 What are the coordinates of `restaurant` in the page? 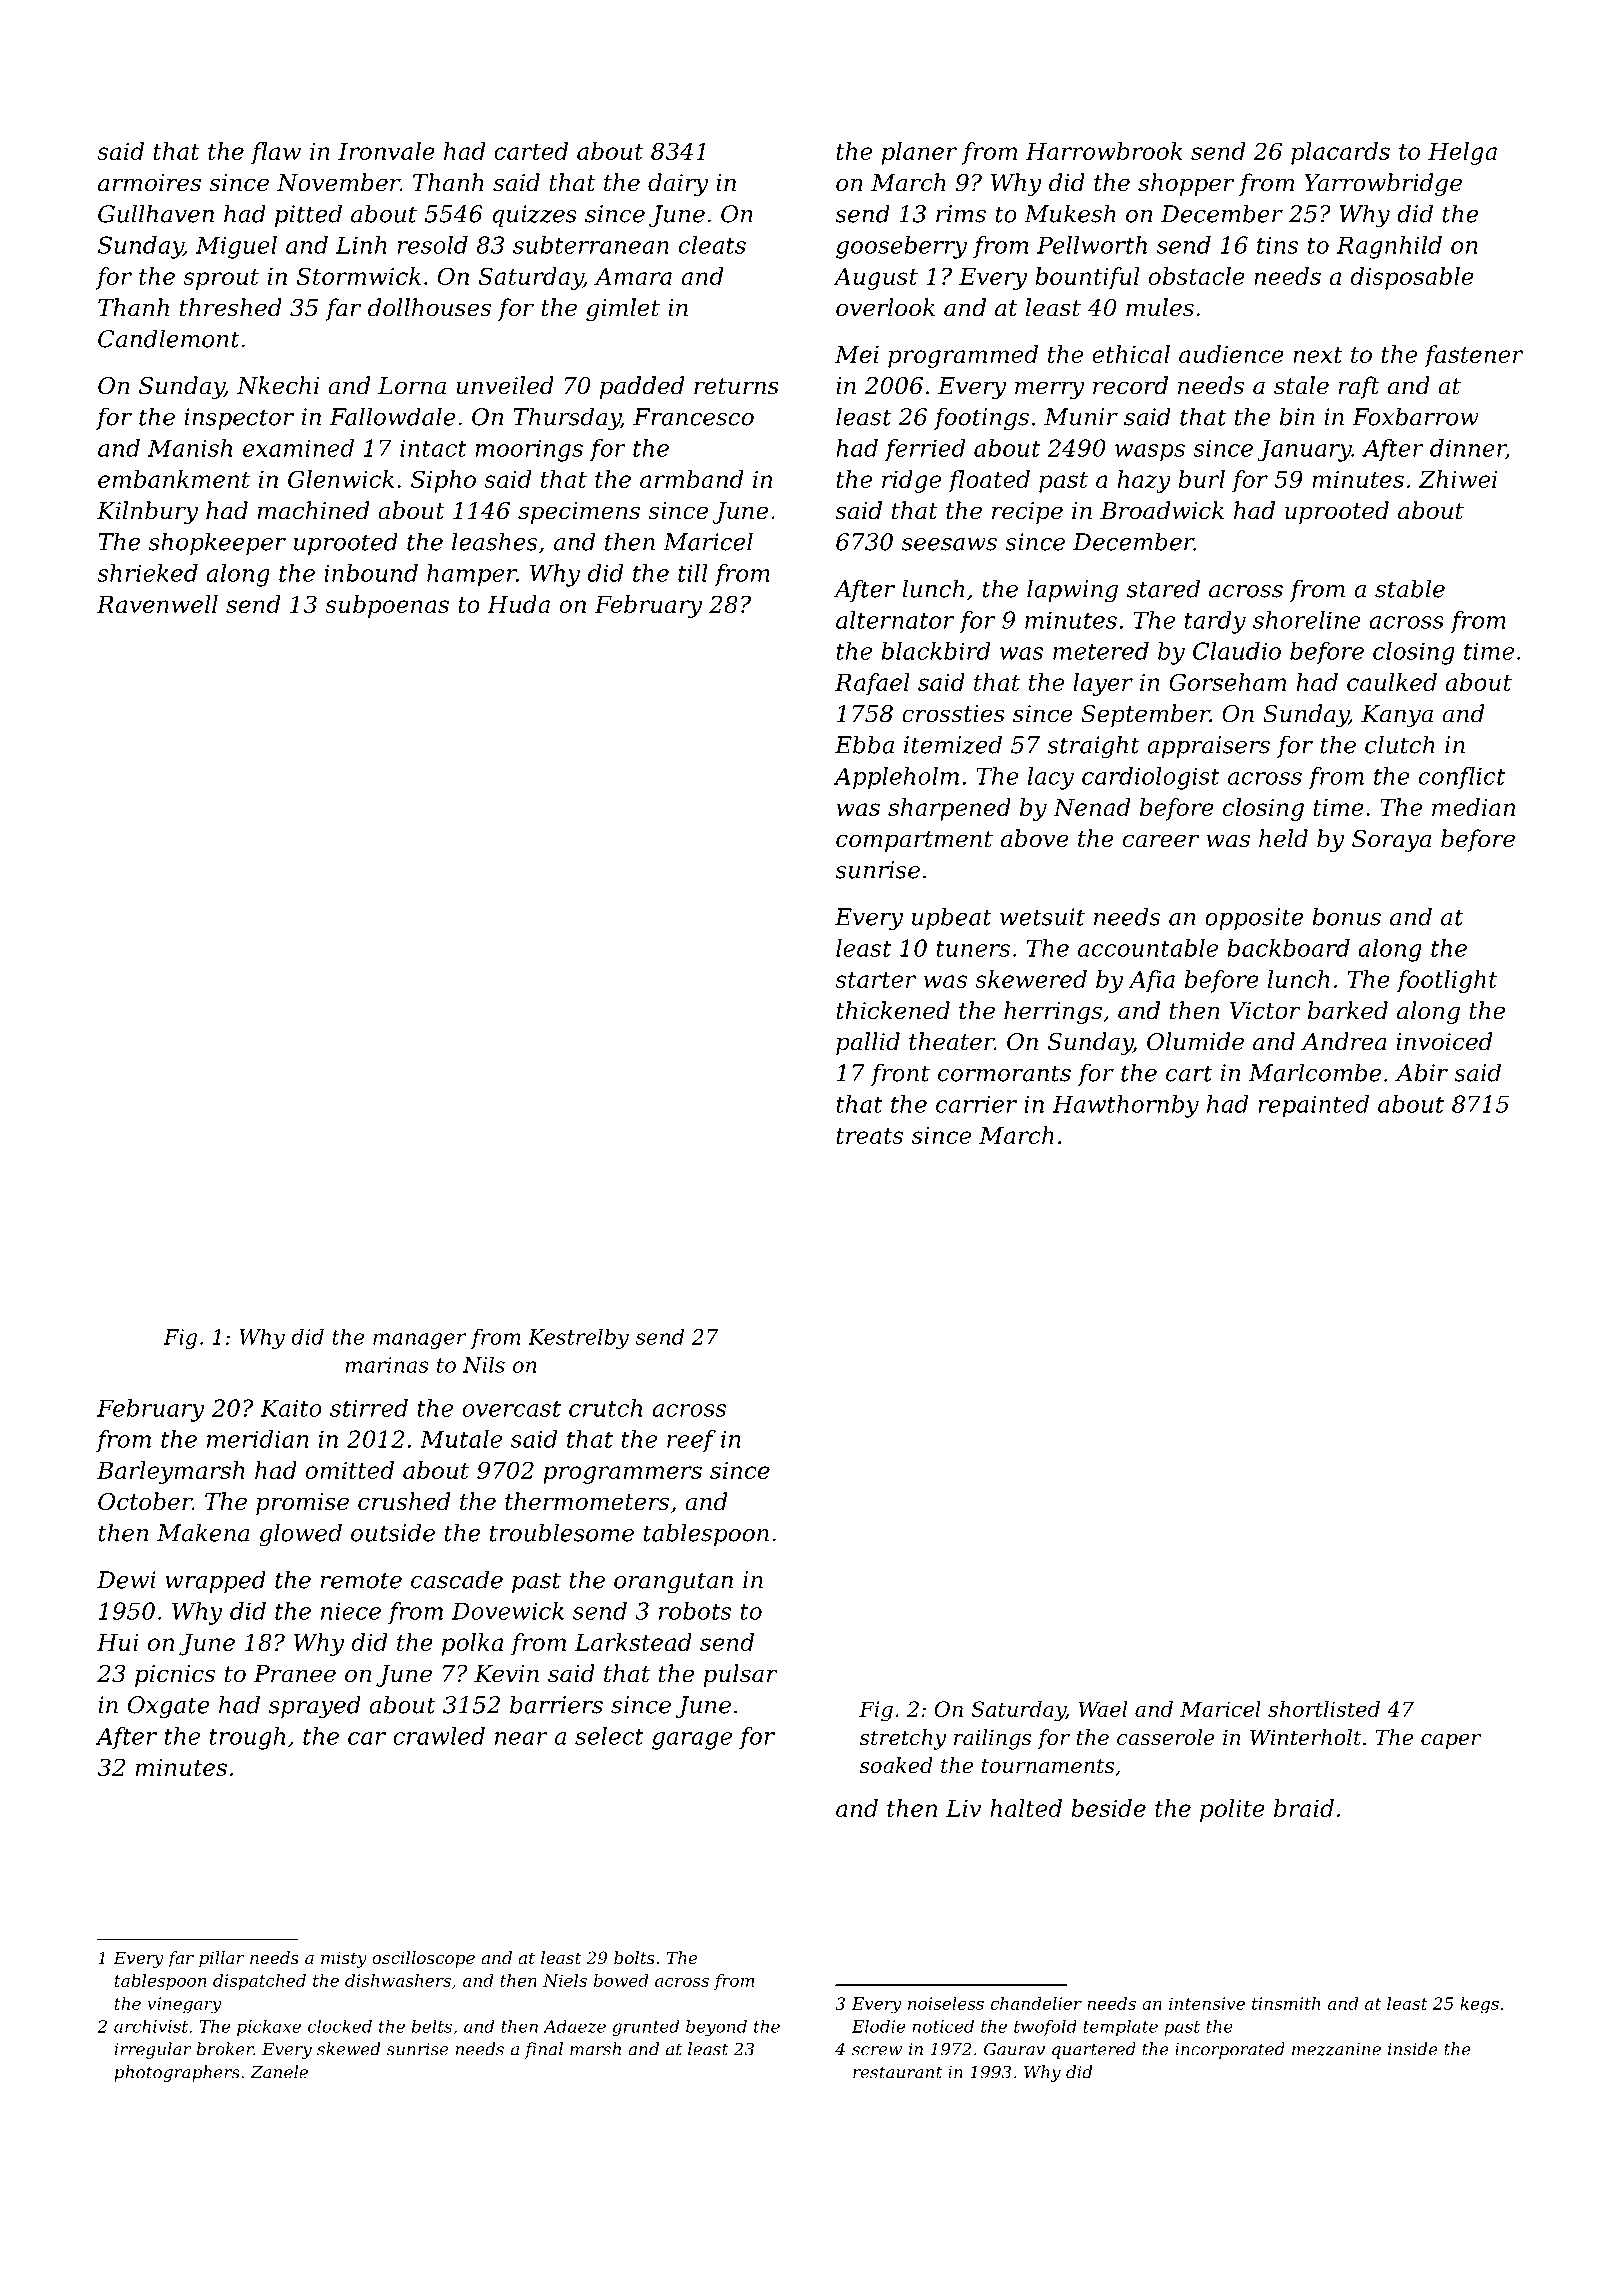 It's located at (897, 2072).
